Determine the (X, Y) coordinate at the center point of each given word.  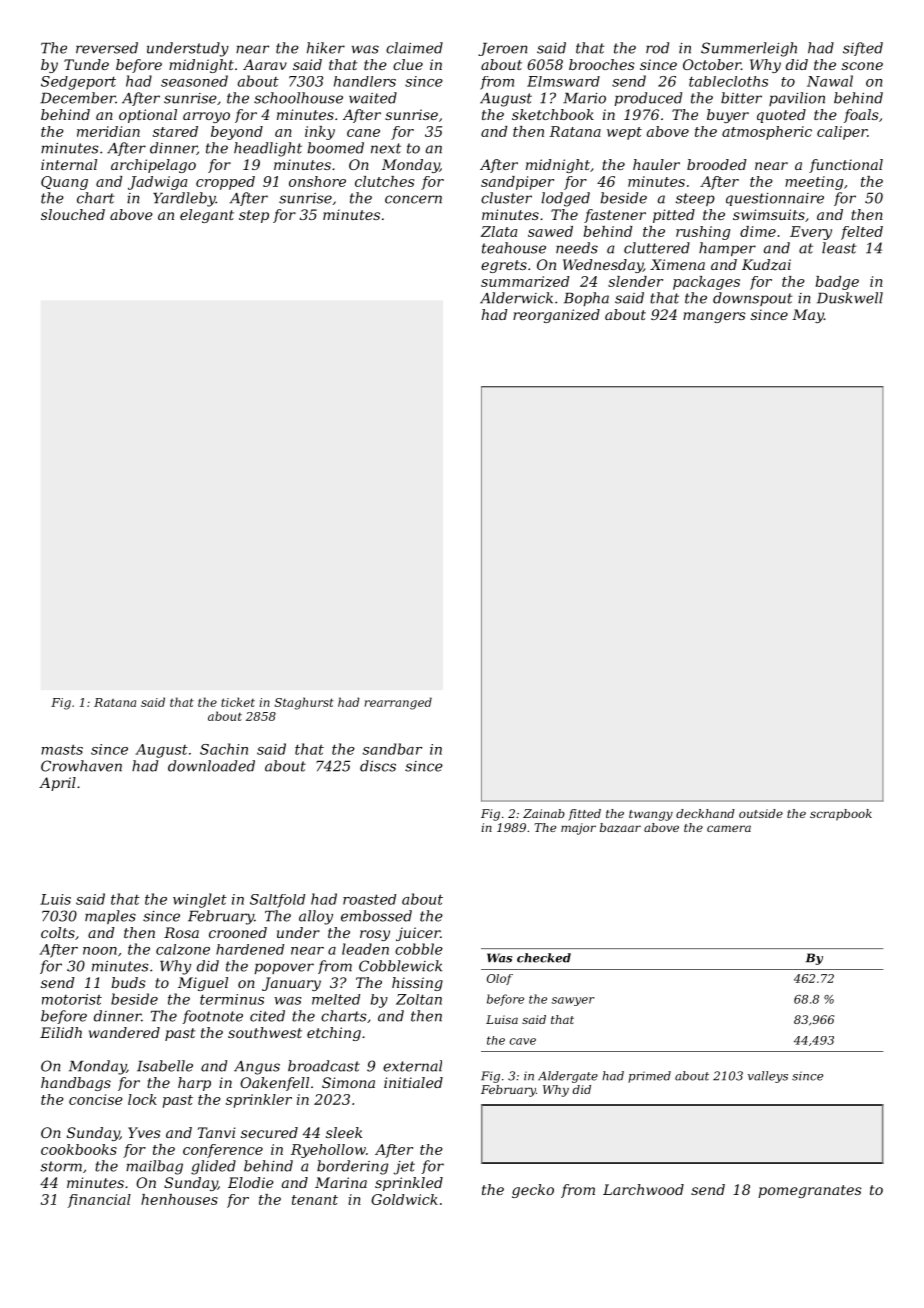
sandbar (392, 749)
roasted (369, 899)
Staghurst (304, 703)
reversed (107, 48)
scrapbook (841, 815)
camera (729, 828)
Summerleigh (749, 49)
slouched (73, 214)
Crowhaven (81, 766)
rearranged (398, 703)
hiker (326, 48)
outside (761, 813)
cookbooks (79, 1149)
